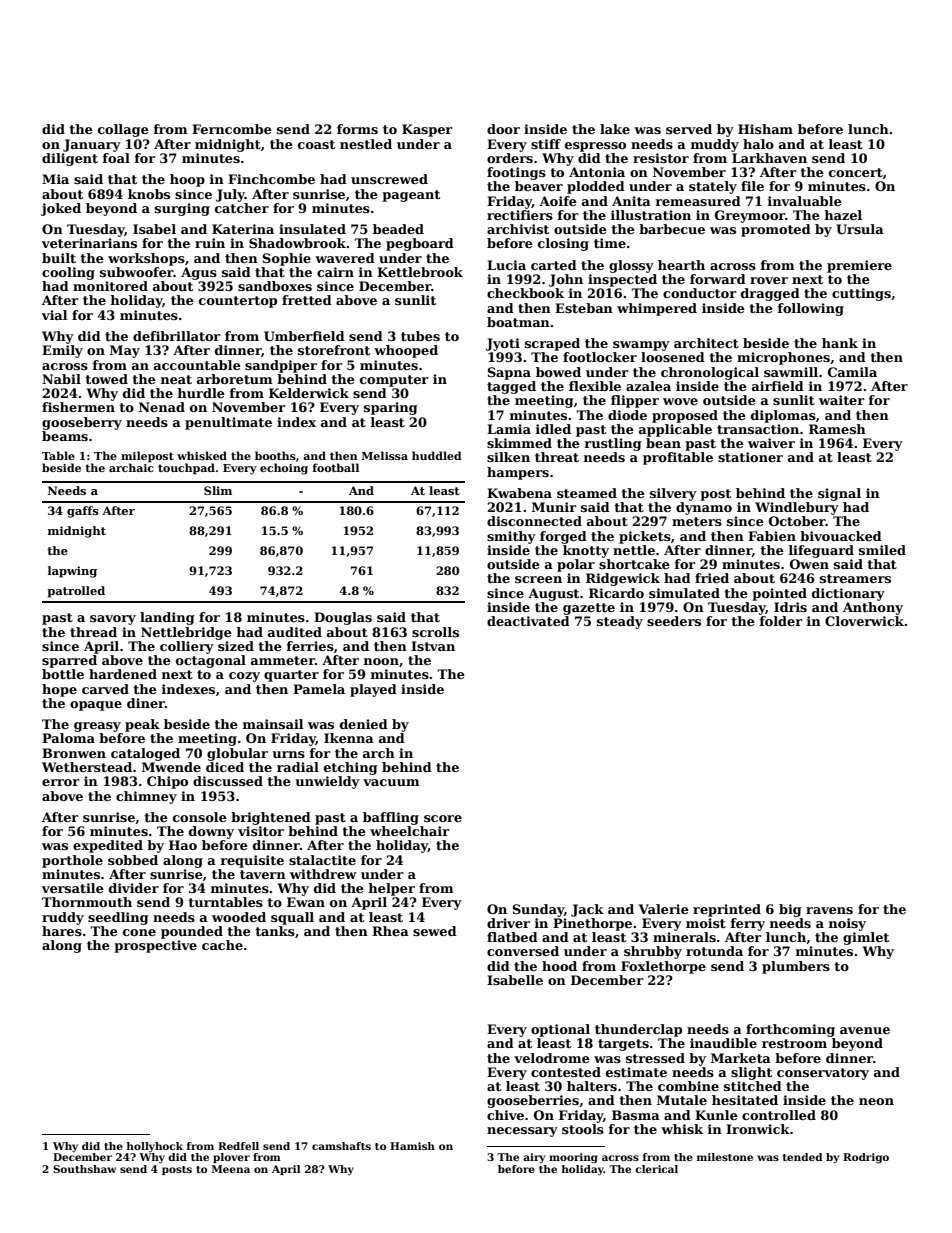 This image has height=1233, width=952. I want to click on played, so click(373, 690).
